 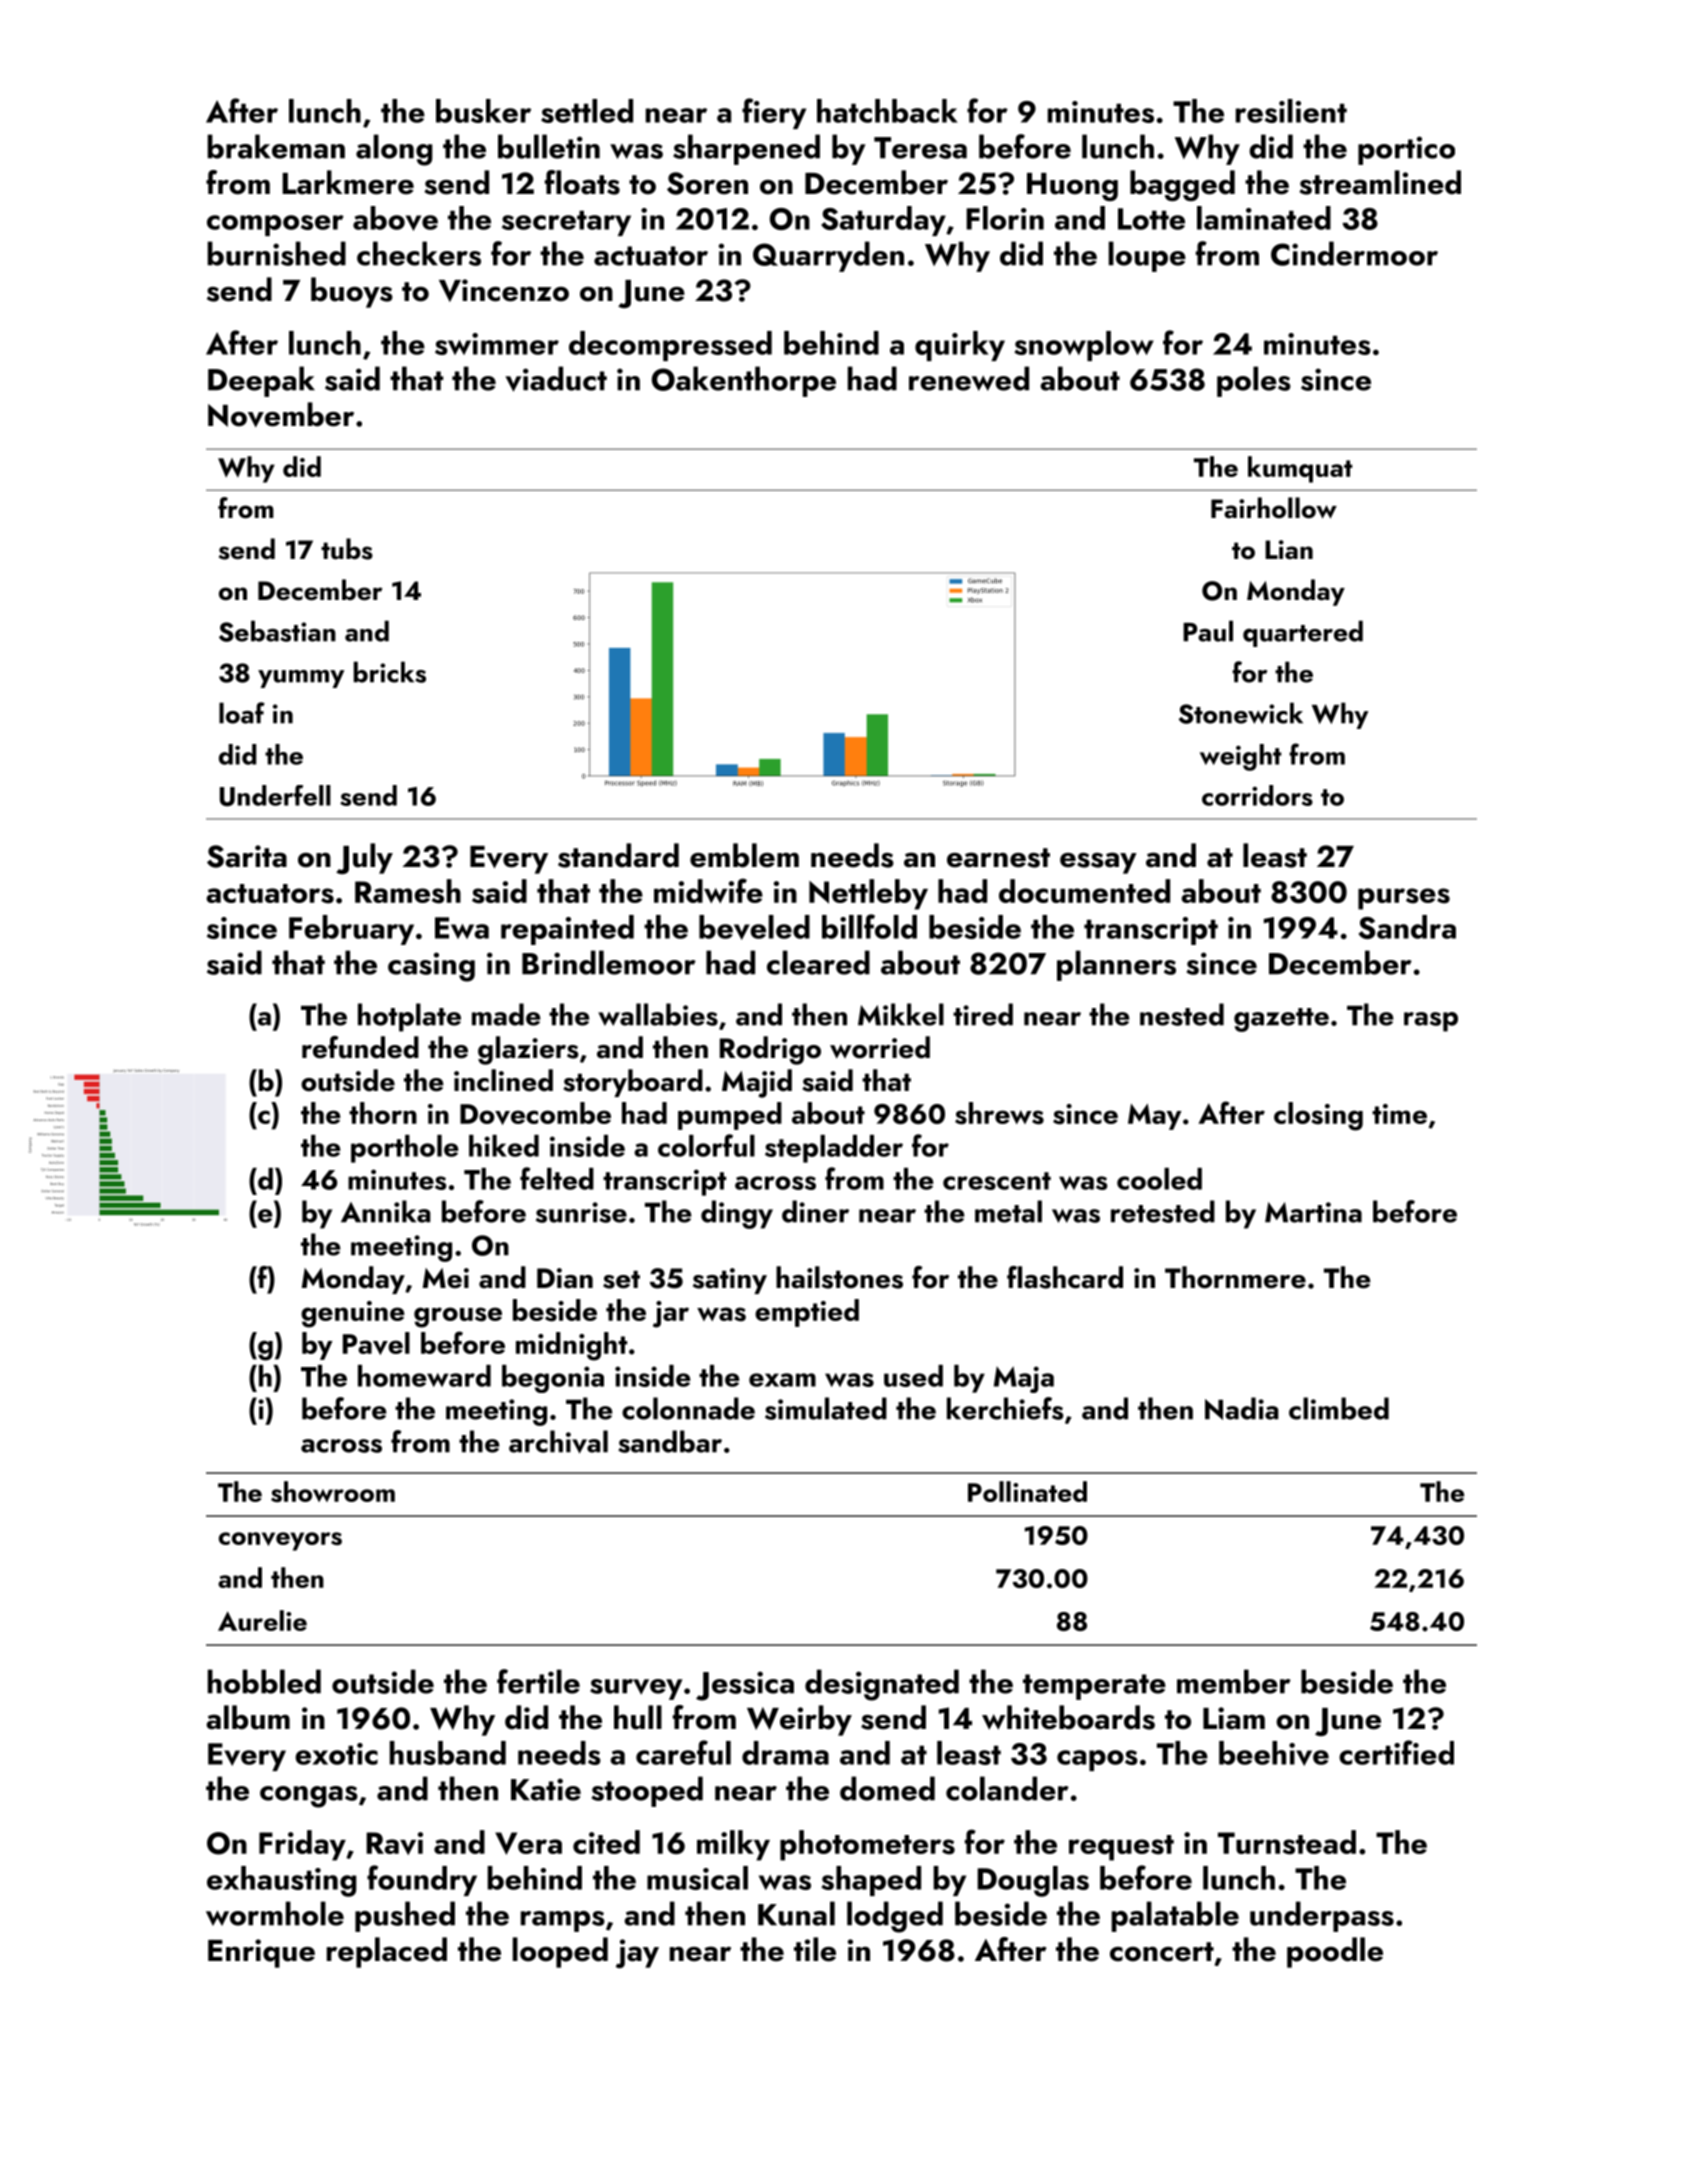 What do you see at coordinates (1339, 1408) in the screenshot?
I see `climbed` at bounding box center [1339, 1408].
